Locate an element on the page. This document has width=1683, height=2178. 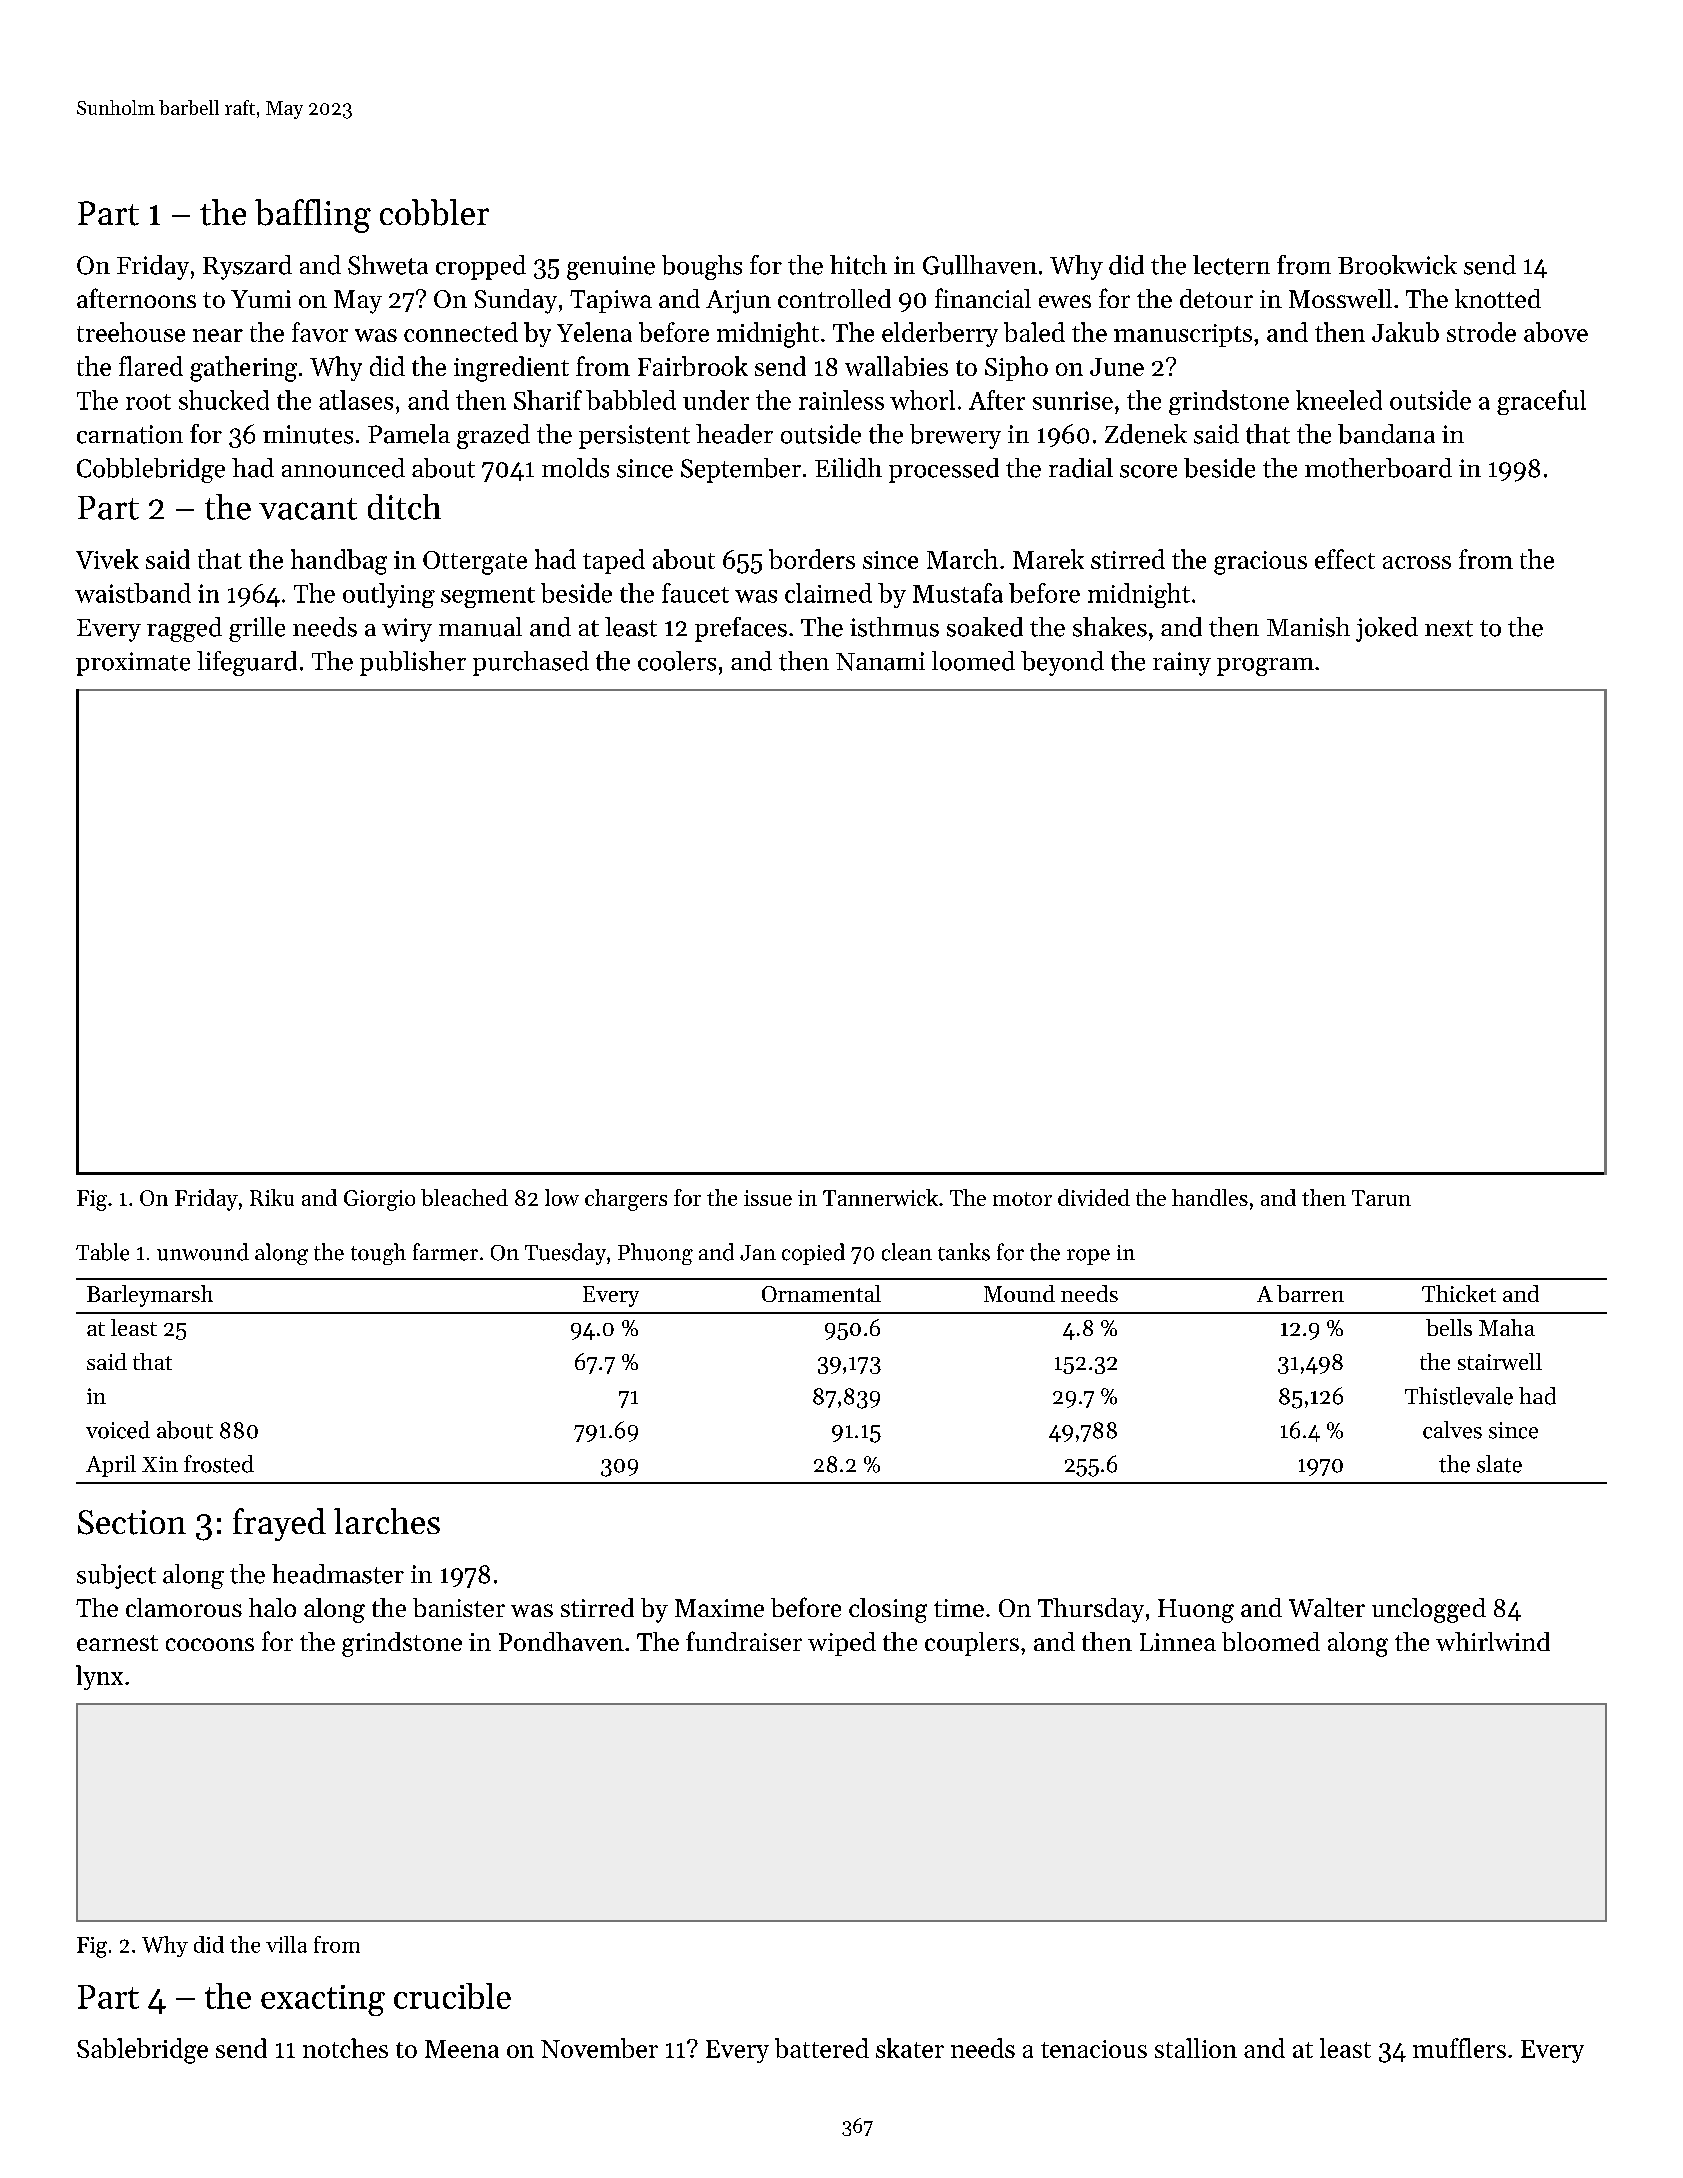
crucible is located at coordinates (452, 1996).
